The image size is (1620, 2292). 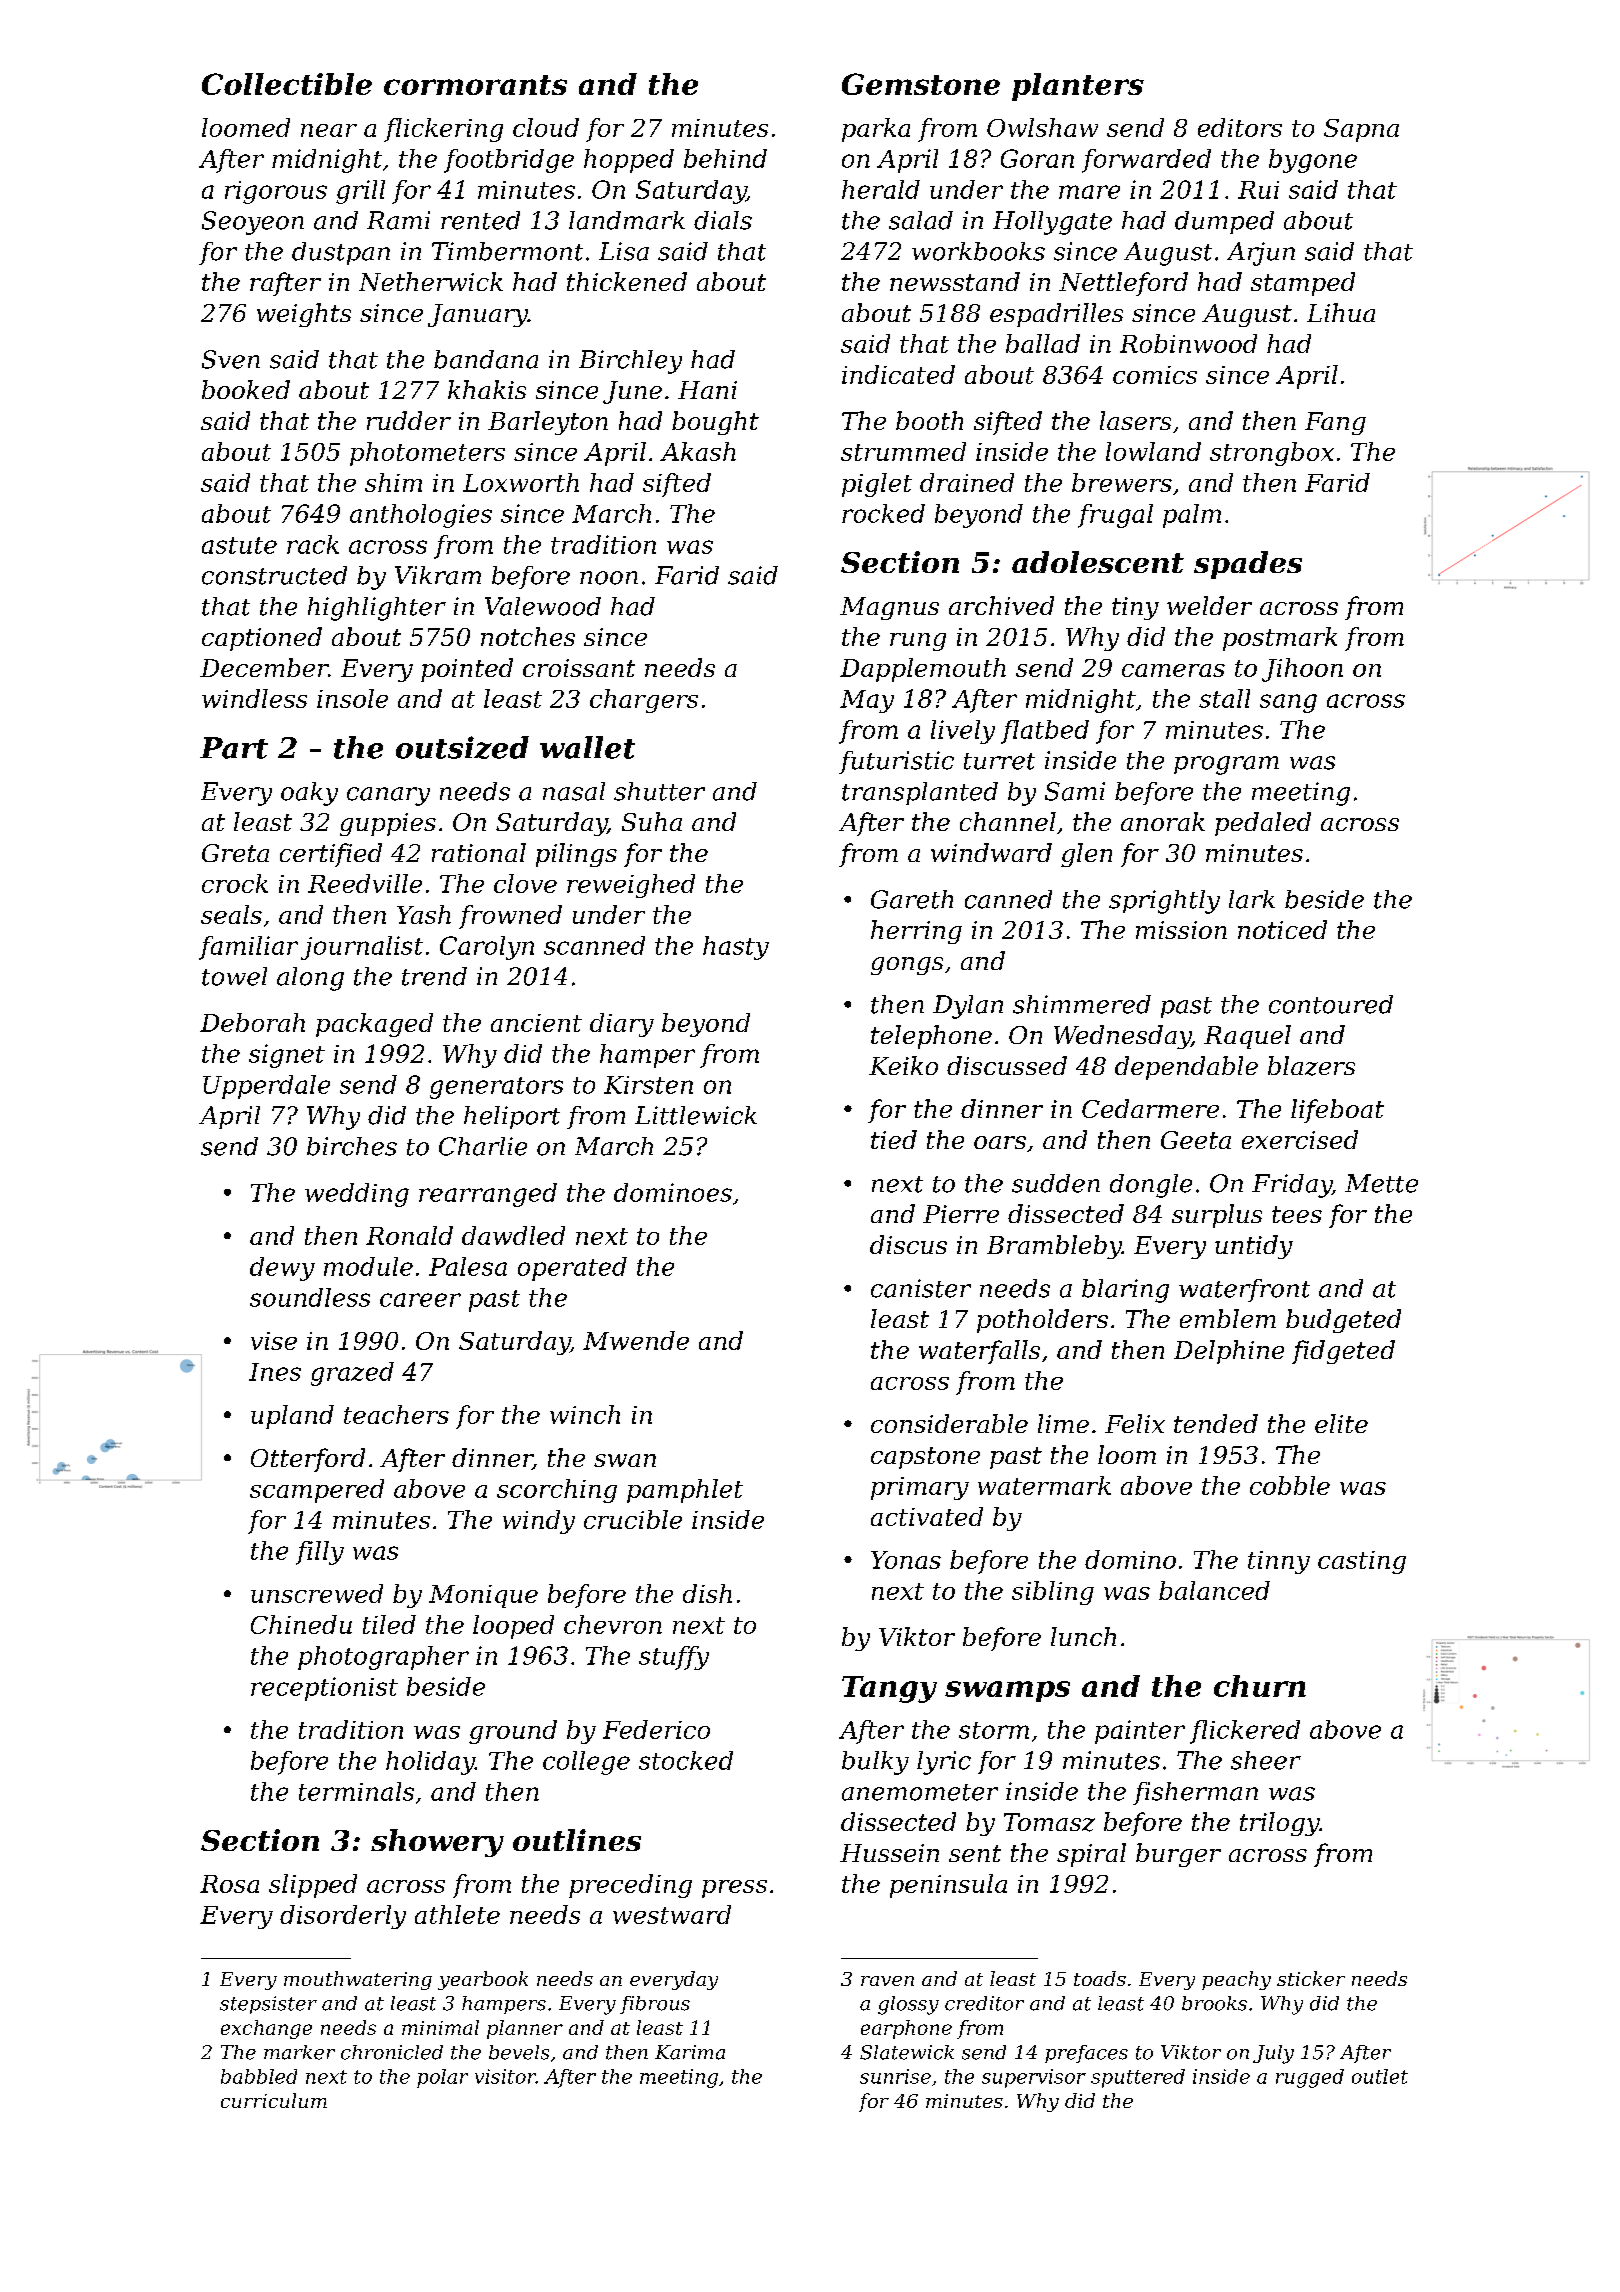 I want to click on chronicled, so click(x=392, y=2052).
